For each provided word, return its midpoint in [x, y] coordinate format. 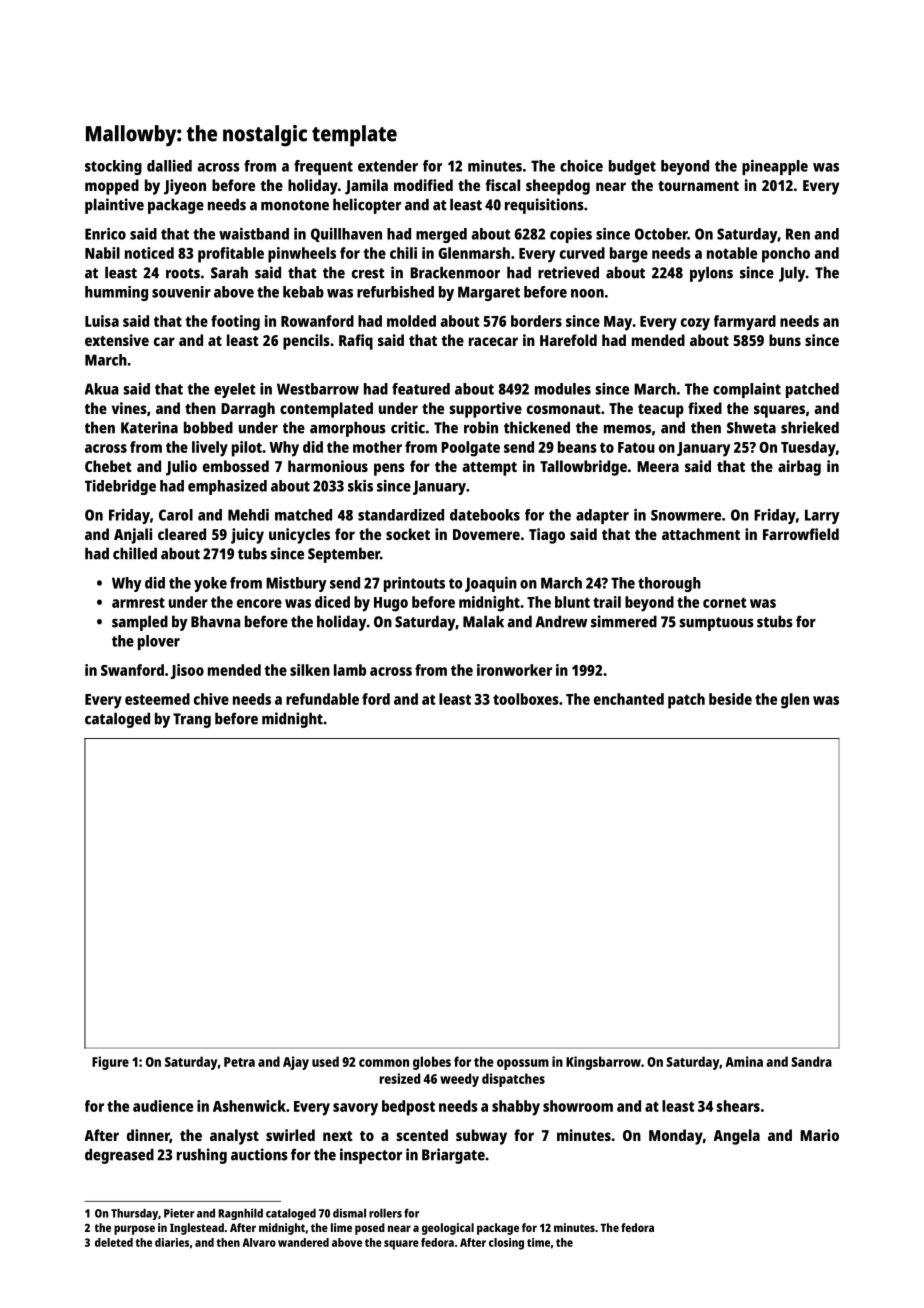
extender [388, 166]
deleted [114, 1242]
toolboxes [526, 699]
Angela [737, 1137]
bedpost [408, 1108]
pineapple [775, 167]
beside [730, 699]
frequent [323, 167]
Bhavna [216, 621]
